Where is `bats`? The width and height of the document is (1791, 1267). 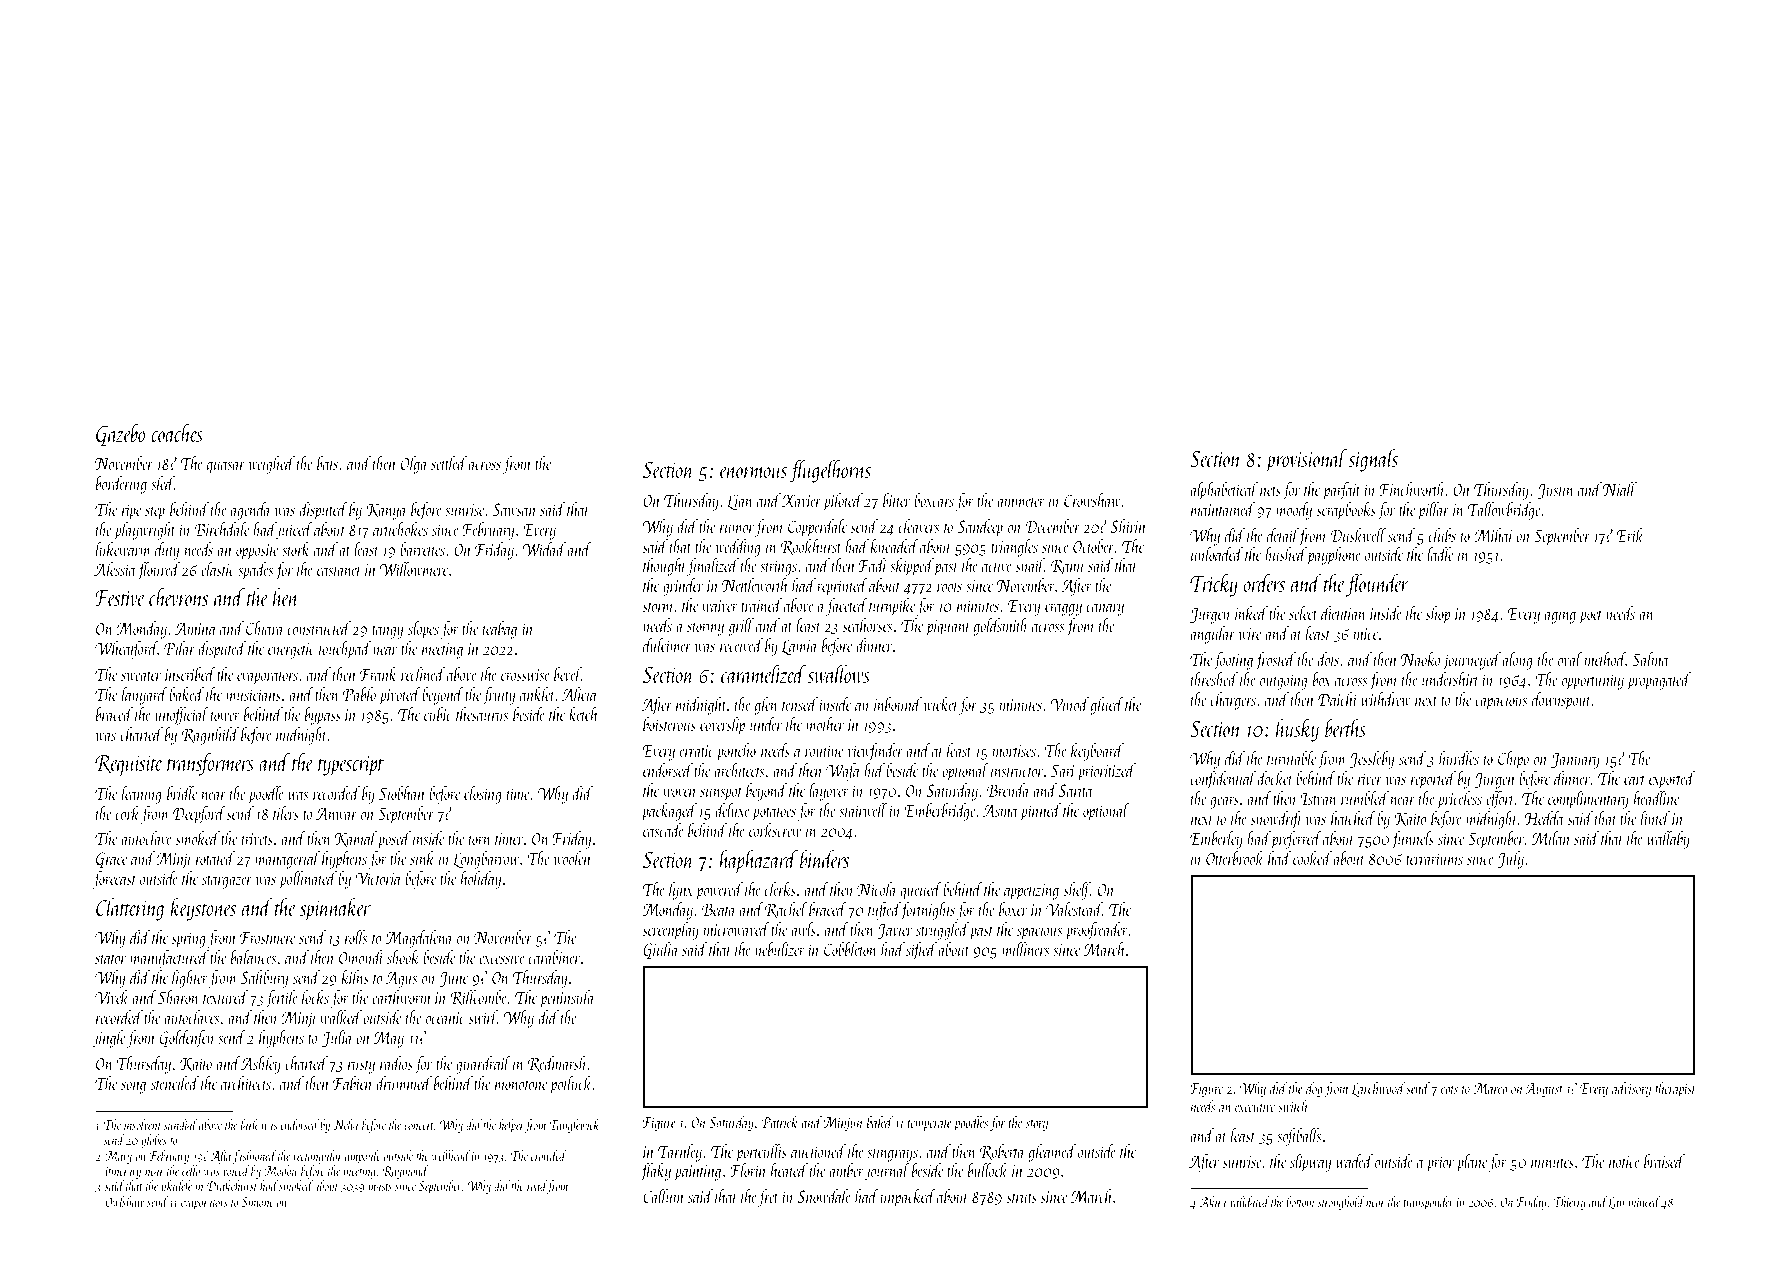 bats is located at coordinates (327, 463).
